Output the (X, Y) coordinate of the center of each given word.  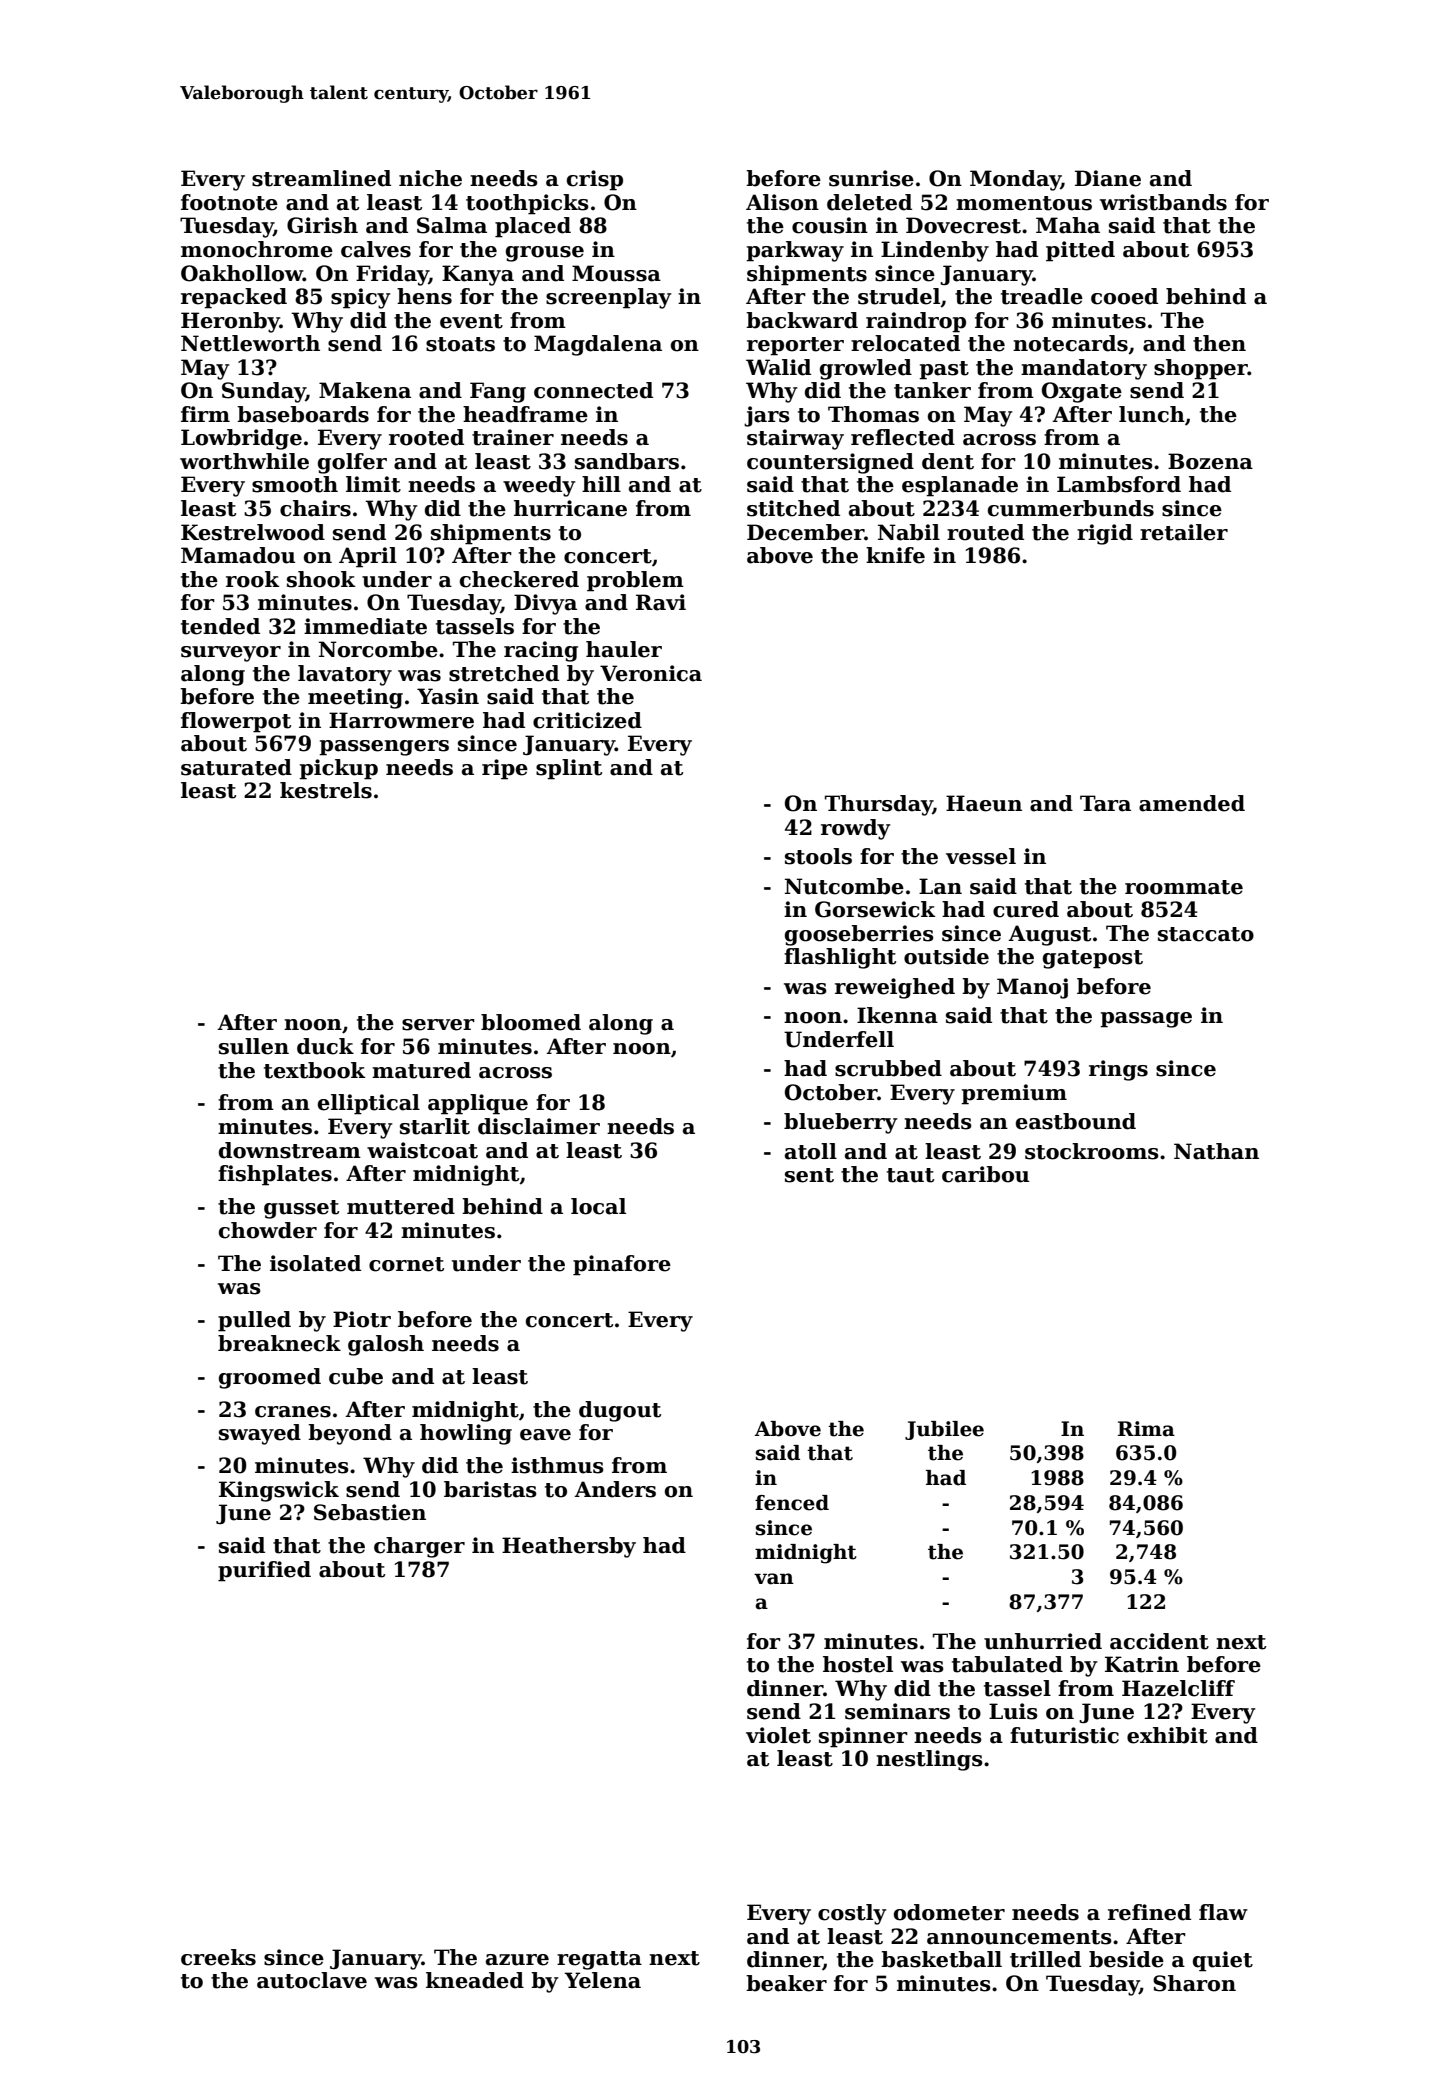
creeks (218, 1957)
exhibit (1167, 1735)
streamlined (321, 178)
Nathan (1216, 1151)
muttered (401, 1206)
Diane (1108, 178)
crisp (595, 180)
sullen (254, 1046)
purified (264, 1571)
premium (1014, 1094)
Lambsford (1119, 484)
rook (252, 579)
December (805, 532)
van (774, 1579)
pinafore (622, 1265)
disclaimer (539, 1126)
